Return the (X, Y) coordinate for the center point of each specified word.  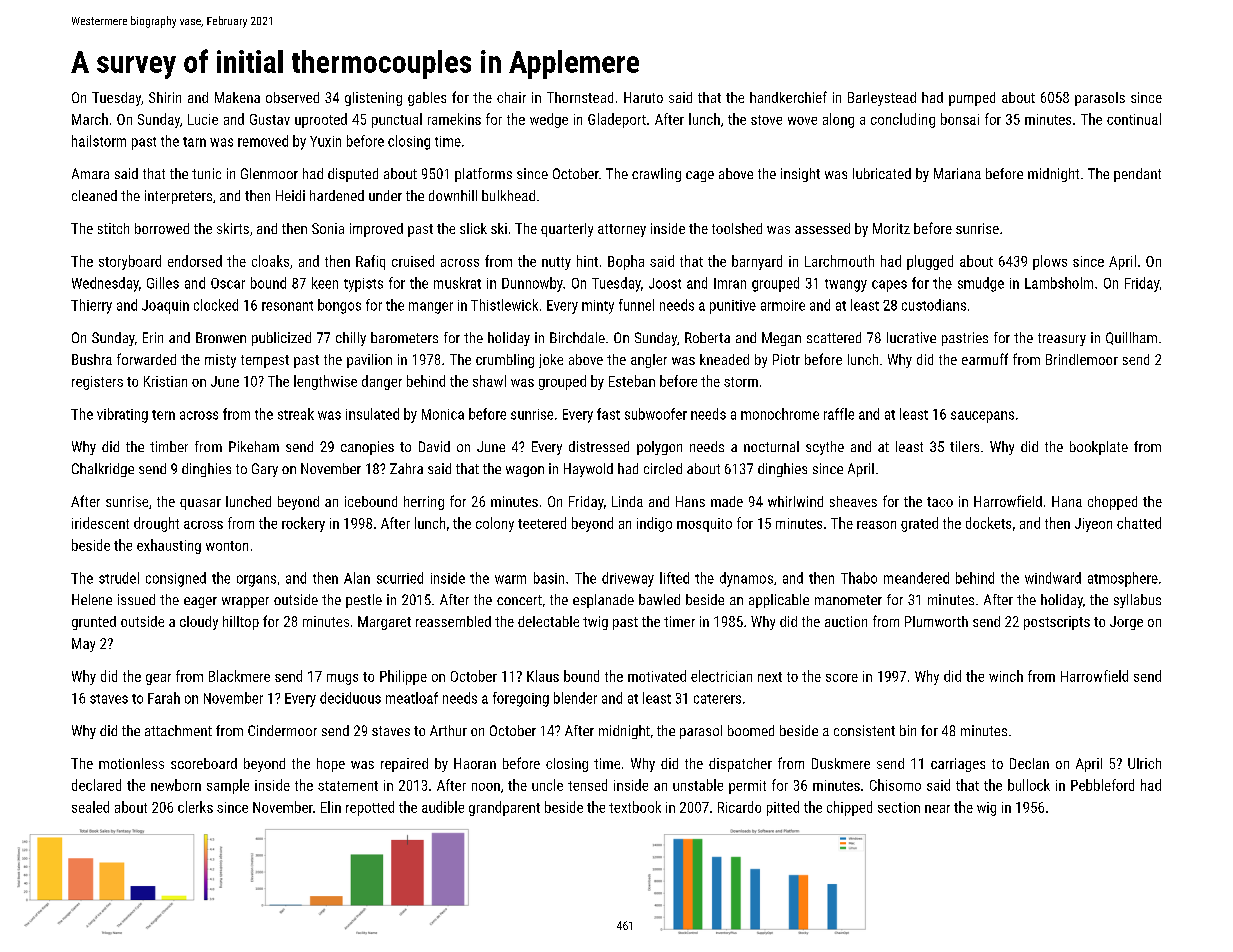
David (434, 446)
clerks (195, 807)
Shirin (165, 97)
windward (1053, 578)
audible (443, 807)
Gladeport (617, 120)
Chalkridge (103, 470)
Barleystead (882, 99)
